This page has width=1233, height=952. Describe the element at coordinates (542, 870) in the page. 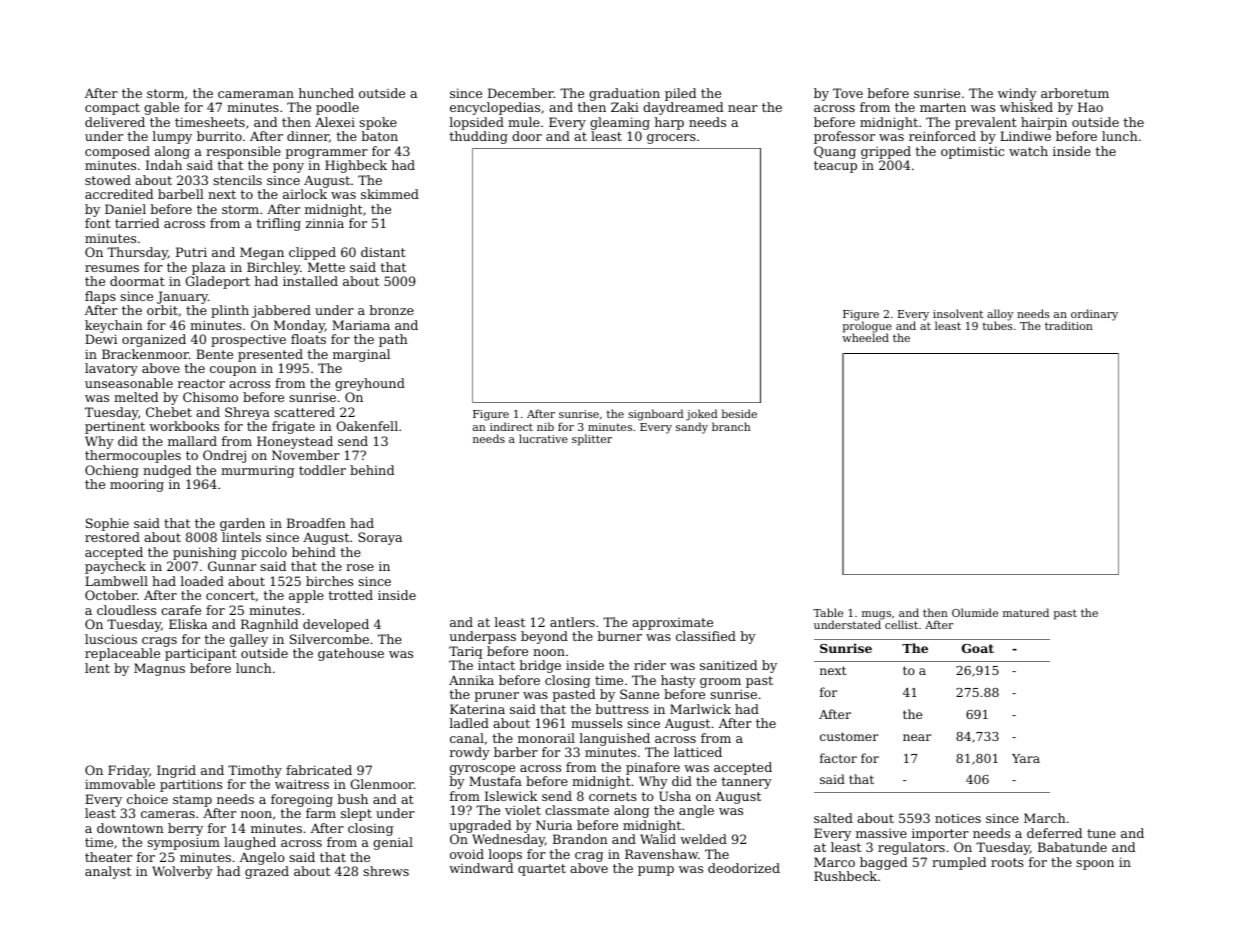

I see `quartet` at that location.
